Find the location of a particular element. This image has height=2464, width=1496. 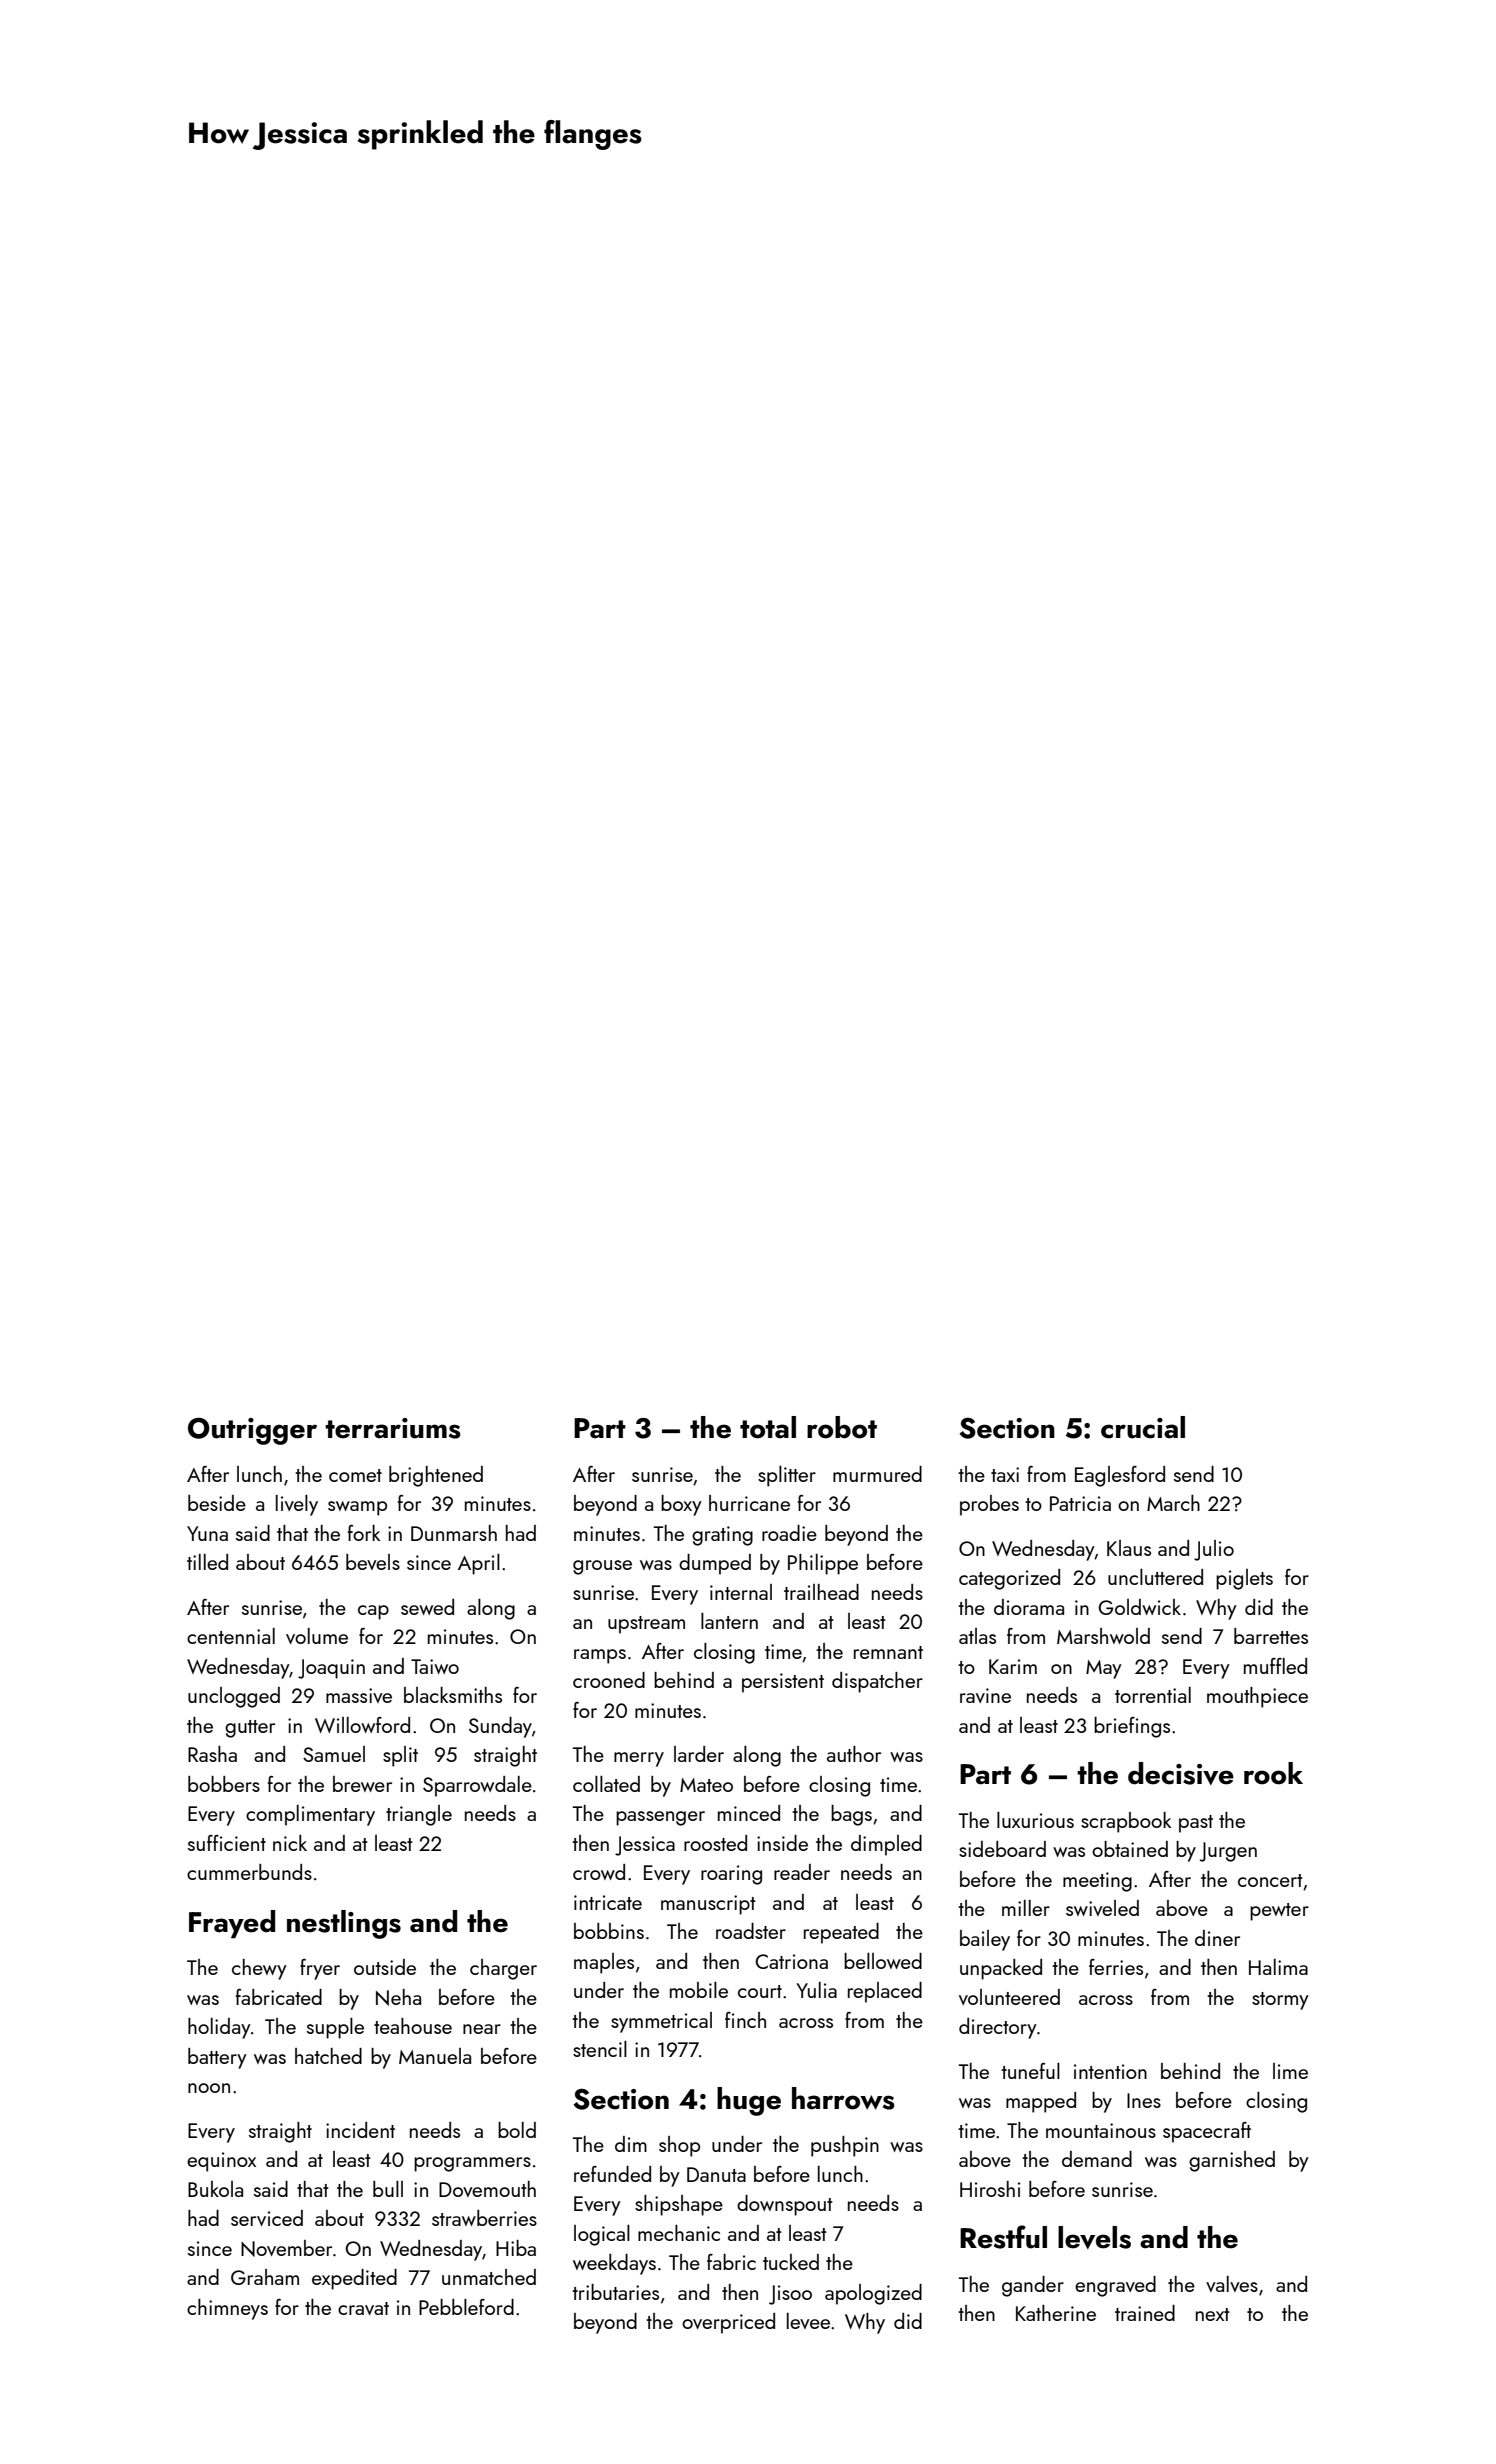

persistent is located at coordinates (783, 1683).
